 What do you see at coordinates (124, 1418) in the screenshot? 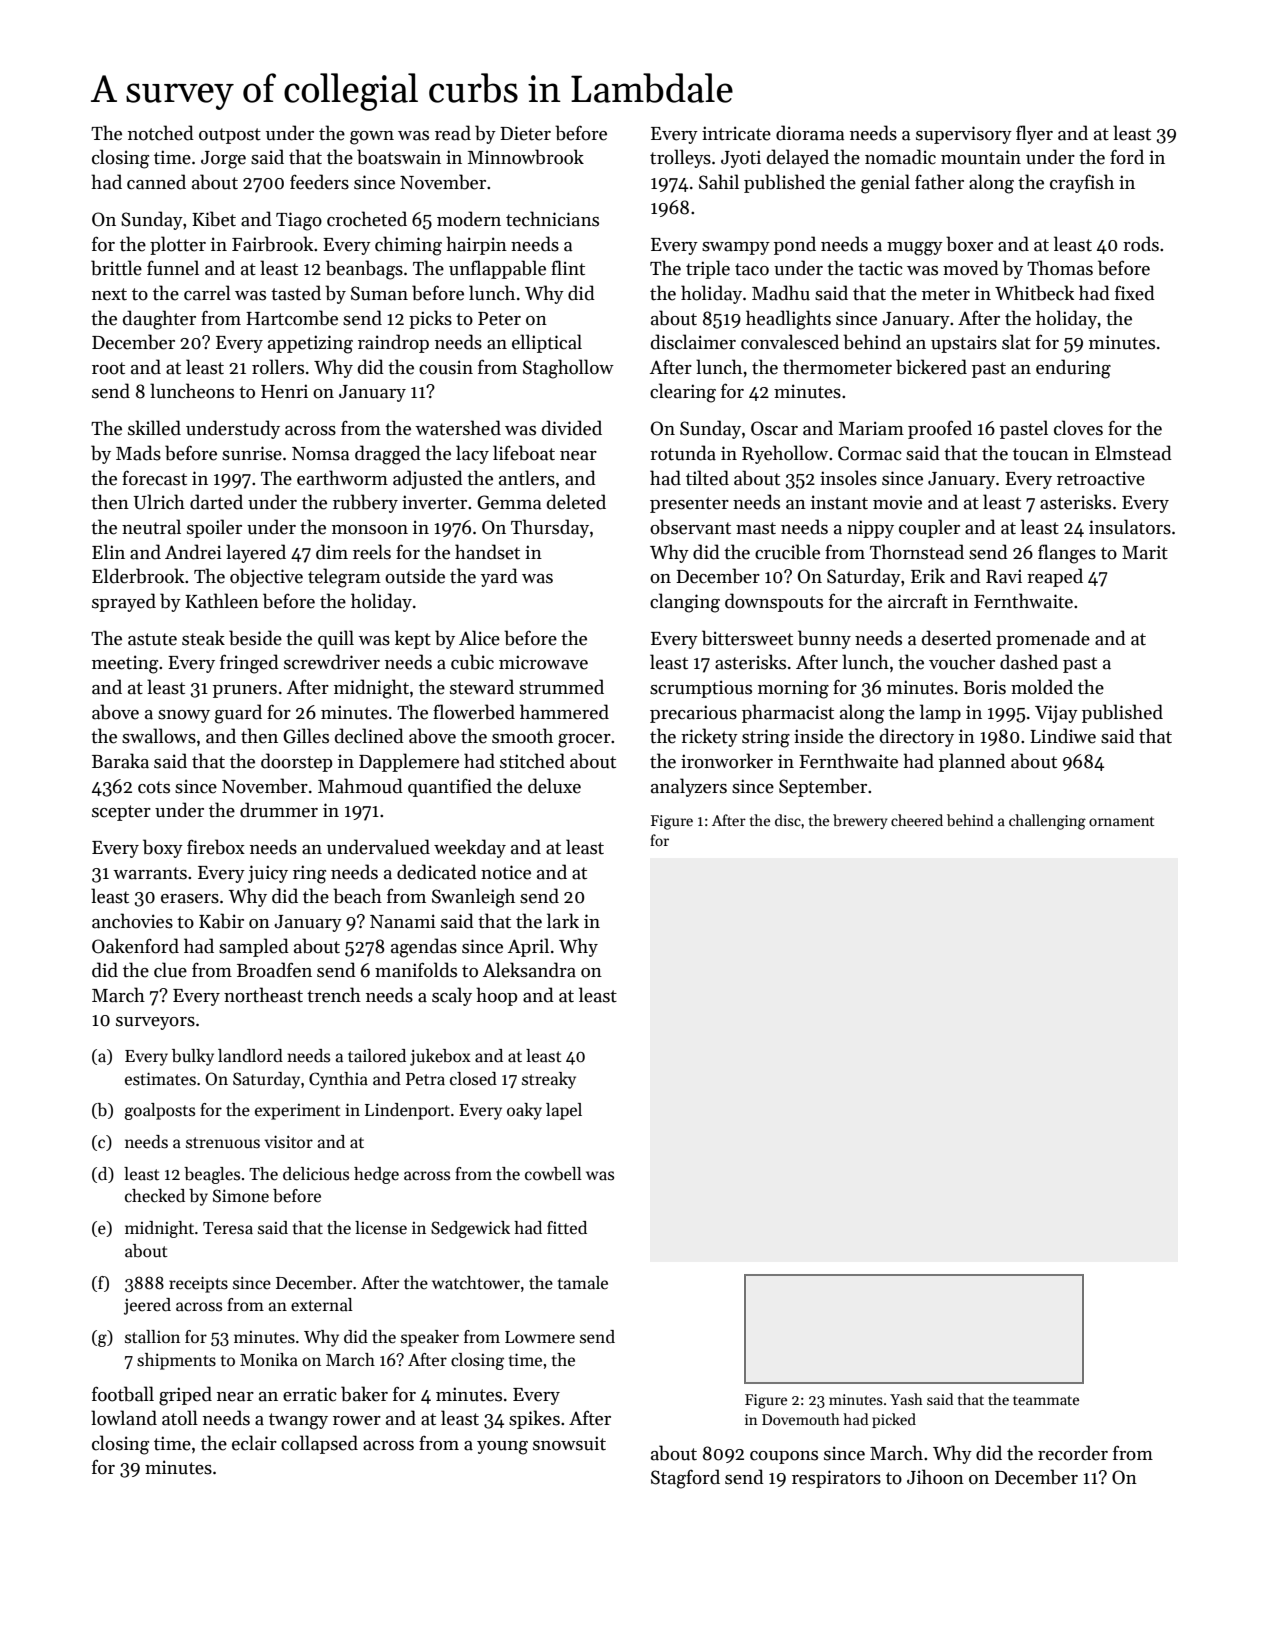
I see `lowland` at bounding box center [124, 1418].
